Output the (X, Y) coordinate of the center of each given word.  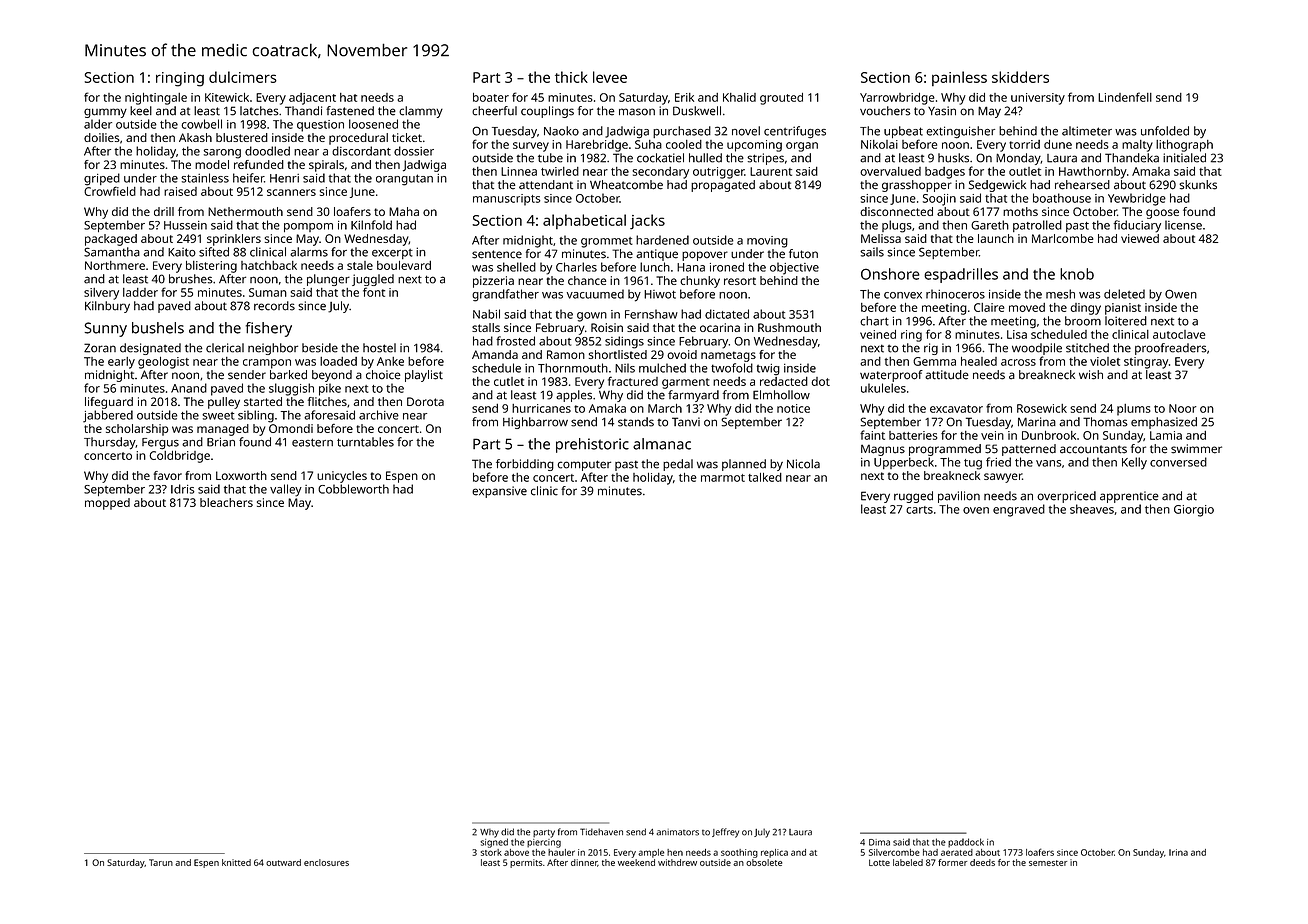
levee (610, 77)
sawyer (1003, 478)
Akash (195, 137)
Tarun (161, 862)
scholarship (137, 430)
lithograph (1184, 146)
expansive (499, 492)
